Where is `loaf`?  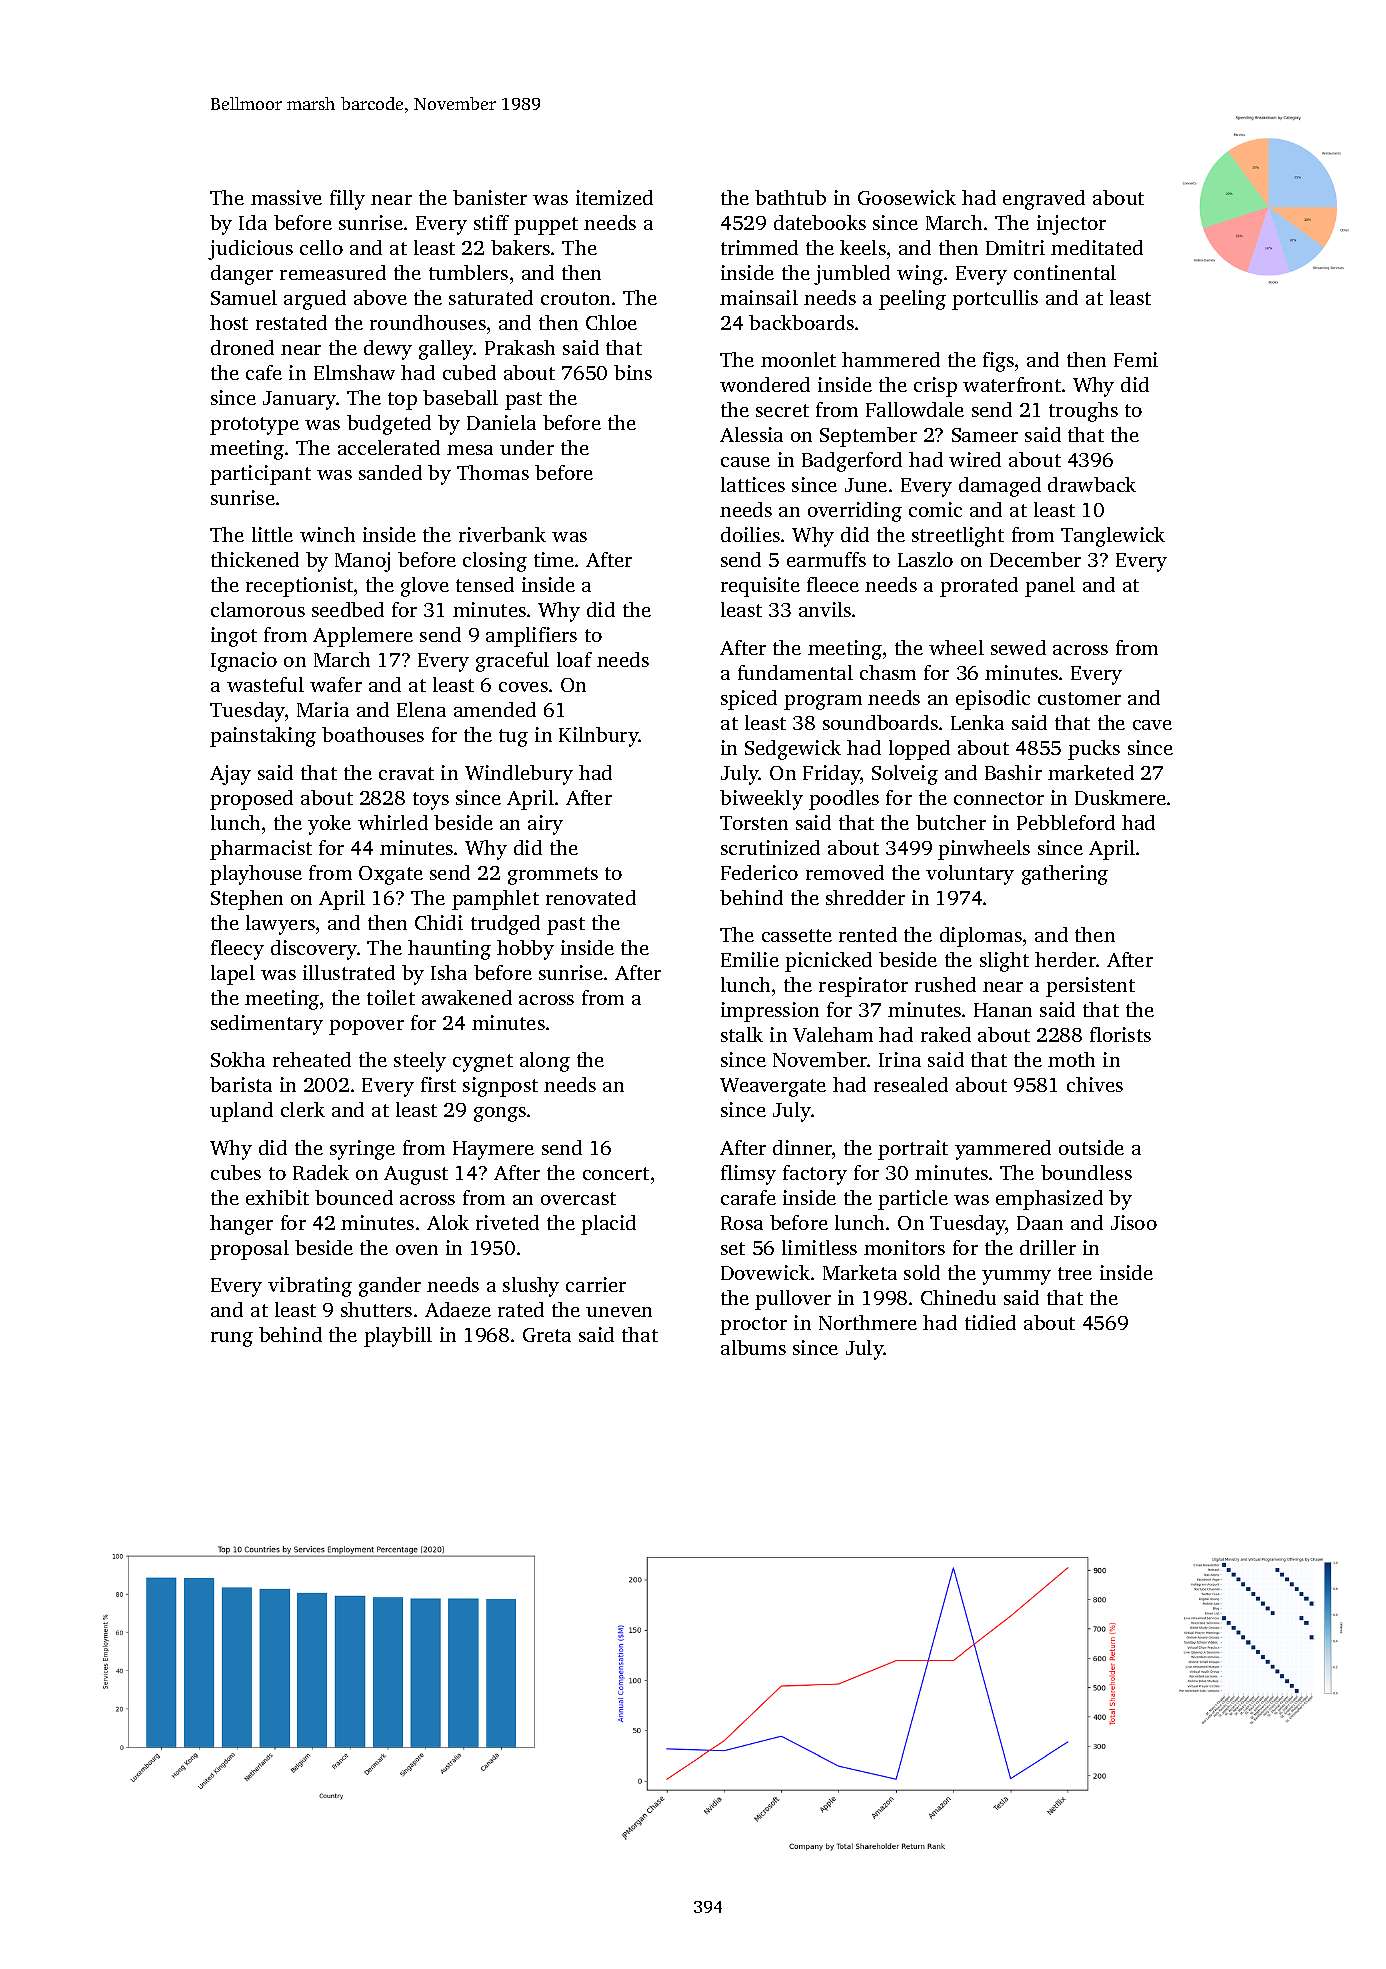
loaf is located at coordinates (574, 659).
